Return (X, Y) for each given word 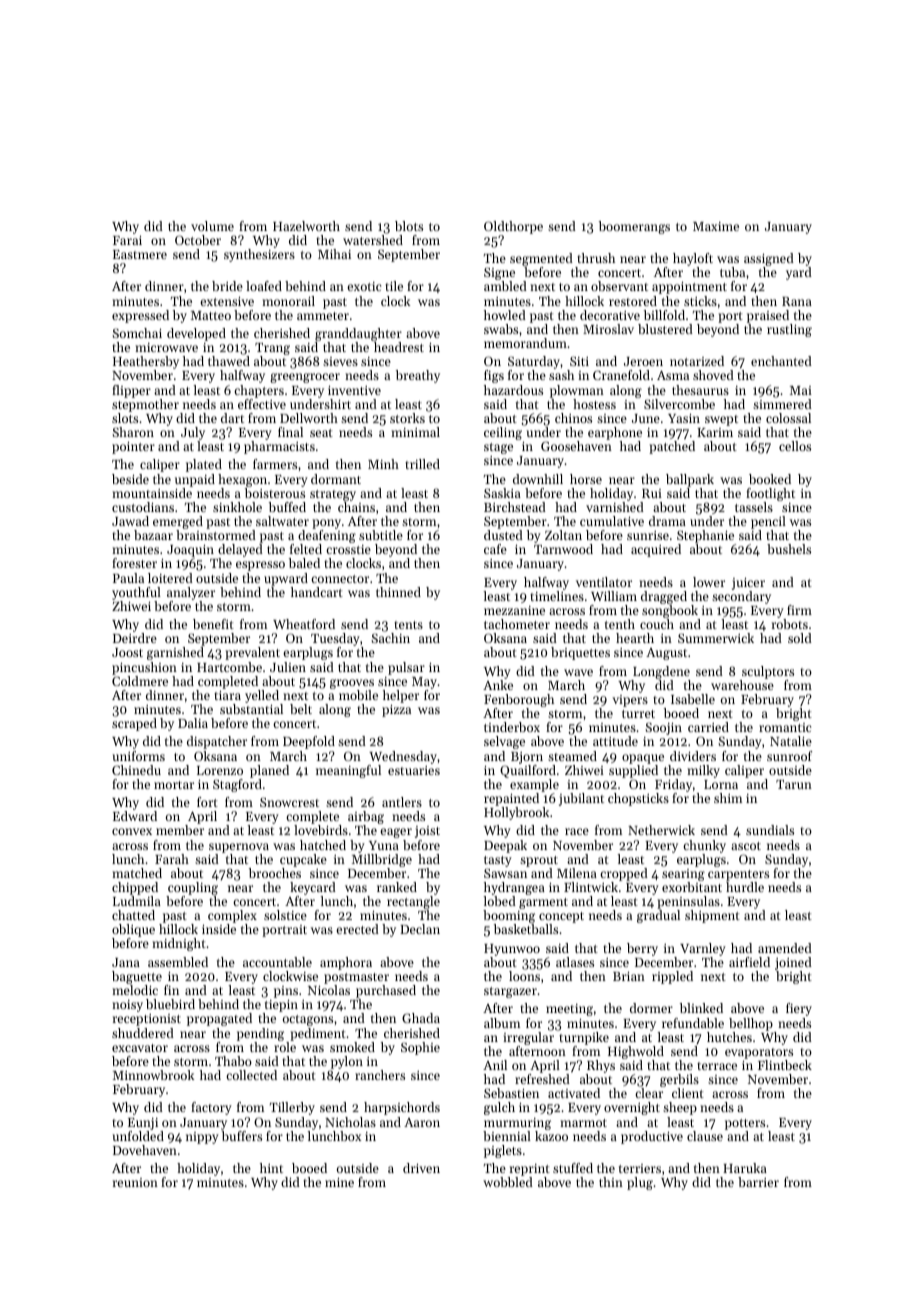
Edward (135, 816)
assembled (178, 962)
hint (271, 1168)
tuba (732, 272)
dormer (651, 1008)
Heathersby (146, 362)
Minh (383, 464)
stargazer (510, 992)
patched (672, 447)
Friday (673, 785)
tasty (498, 861)
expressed (140, 316)
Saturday (534, 362)
